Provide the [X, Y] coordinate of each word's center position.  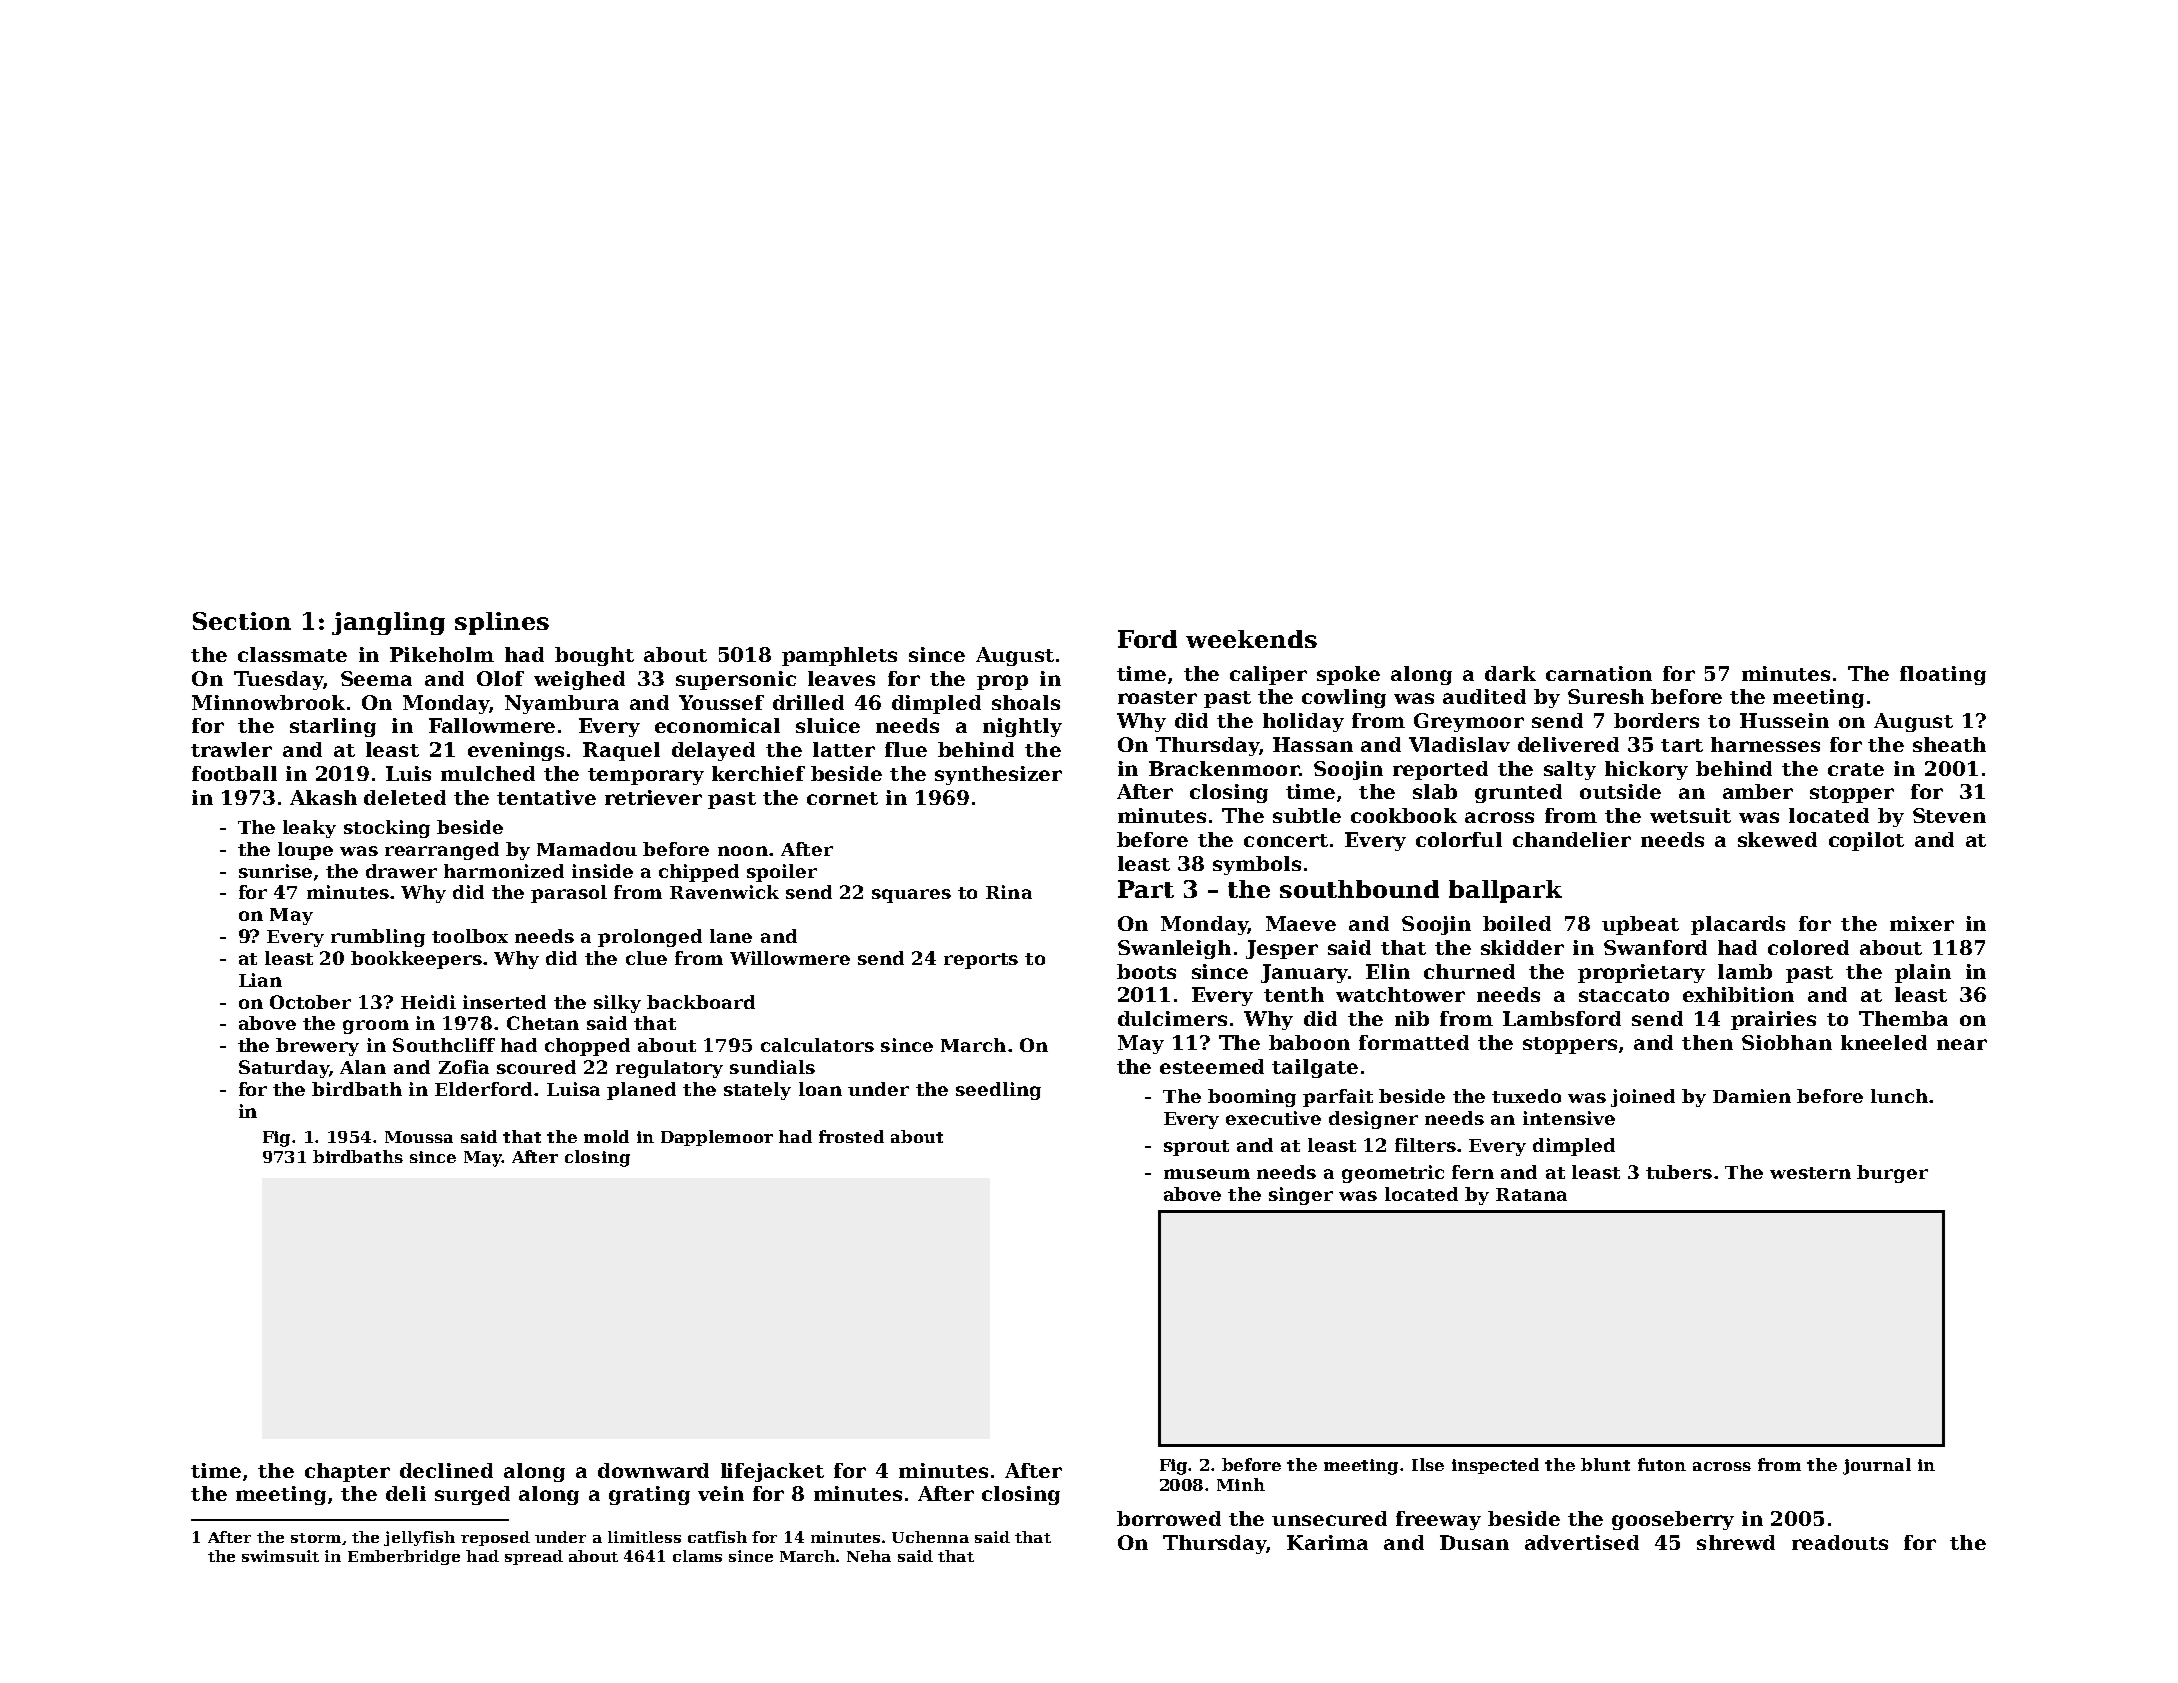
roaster [1157, 697]
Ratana [1531, 1194]
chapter [347, 1472]
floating [1943, 675]
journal [1877, 1466]
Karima [1327, 1542]
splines [502, 623]
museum [1207, 1174]
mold [606, 1136]
